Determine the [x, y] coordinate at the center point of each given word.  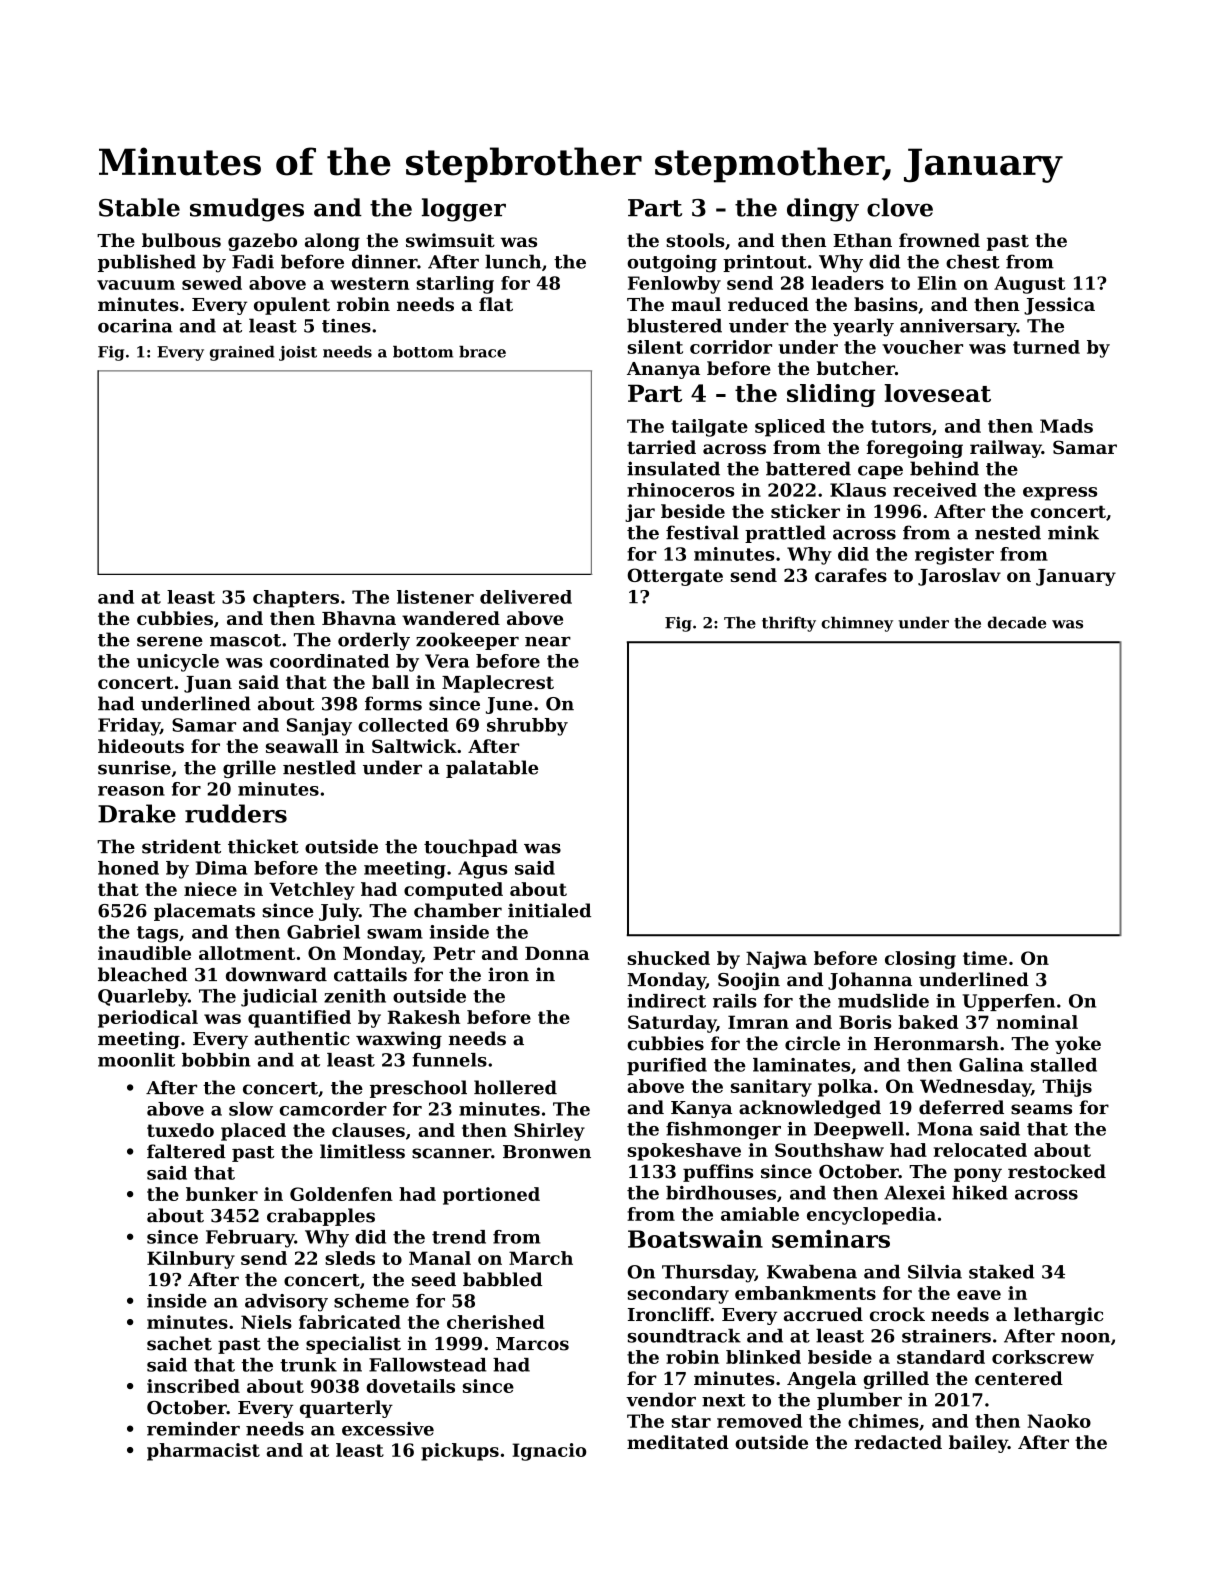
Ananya [663, 370]
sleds [350, 1258]
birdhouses [721, 1193]
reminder [193, 1429]
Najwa [776, 960]
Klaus [858, 490]
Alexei [914, 1193]
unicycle [178, 663]
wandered [451, 618]
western [369, 283]
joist [298, 353]
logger [464, 210]
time [985, 958]
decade [1017, 622]
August [1029, 285]
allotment [247, 953]
